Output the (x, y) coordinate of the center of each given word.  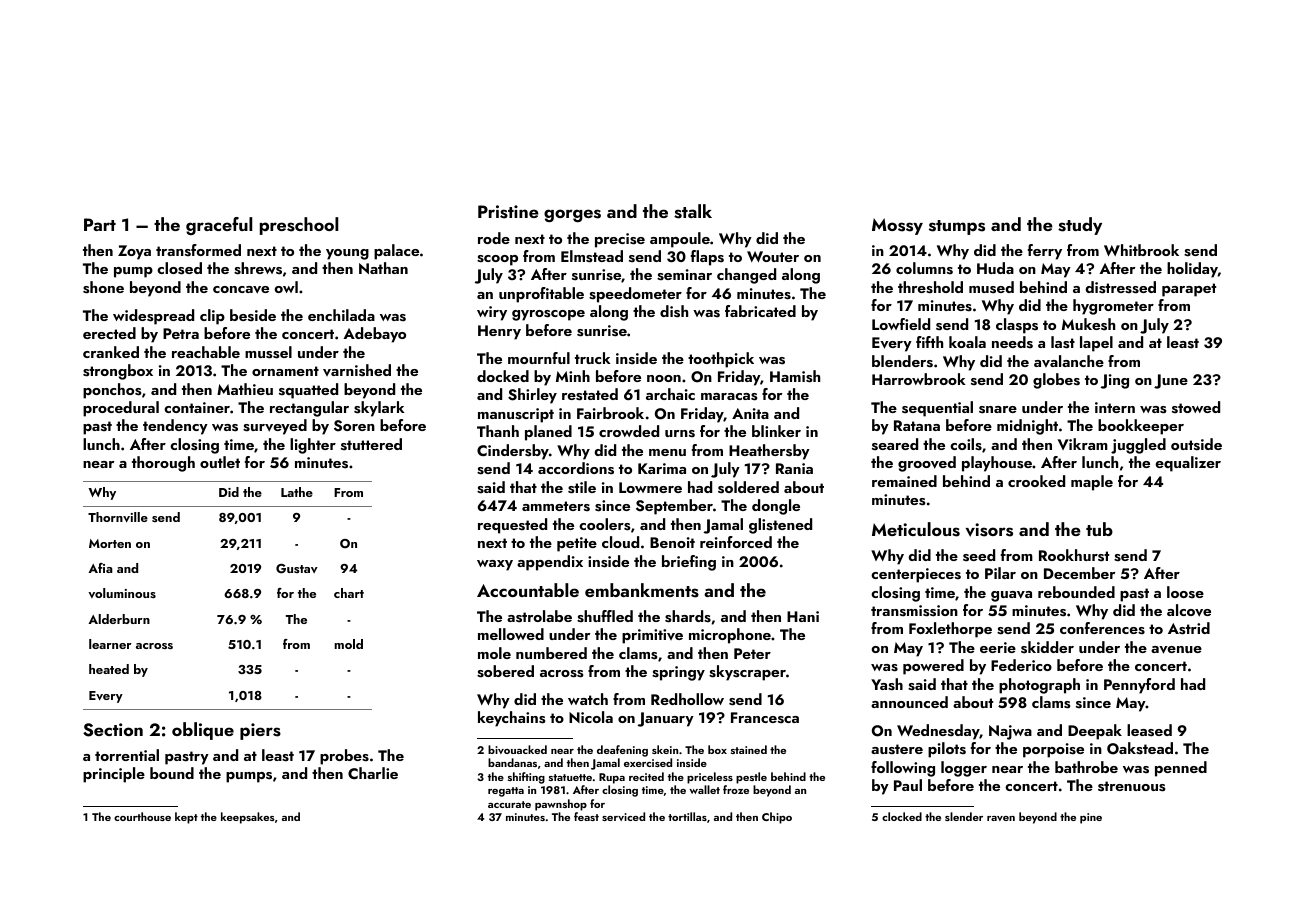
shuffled (605, 616)
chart (349, 593)
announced (909, 702)
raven (1001, 818)
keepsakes (248, 818)
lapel (1096, 344)
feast (586, 816)
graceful (219, 226)
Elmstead (592, 256)
